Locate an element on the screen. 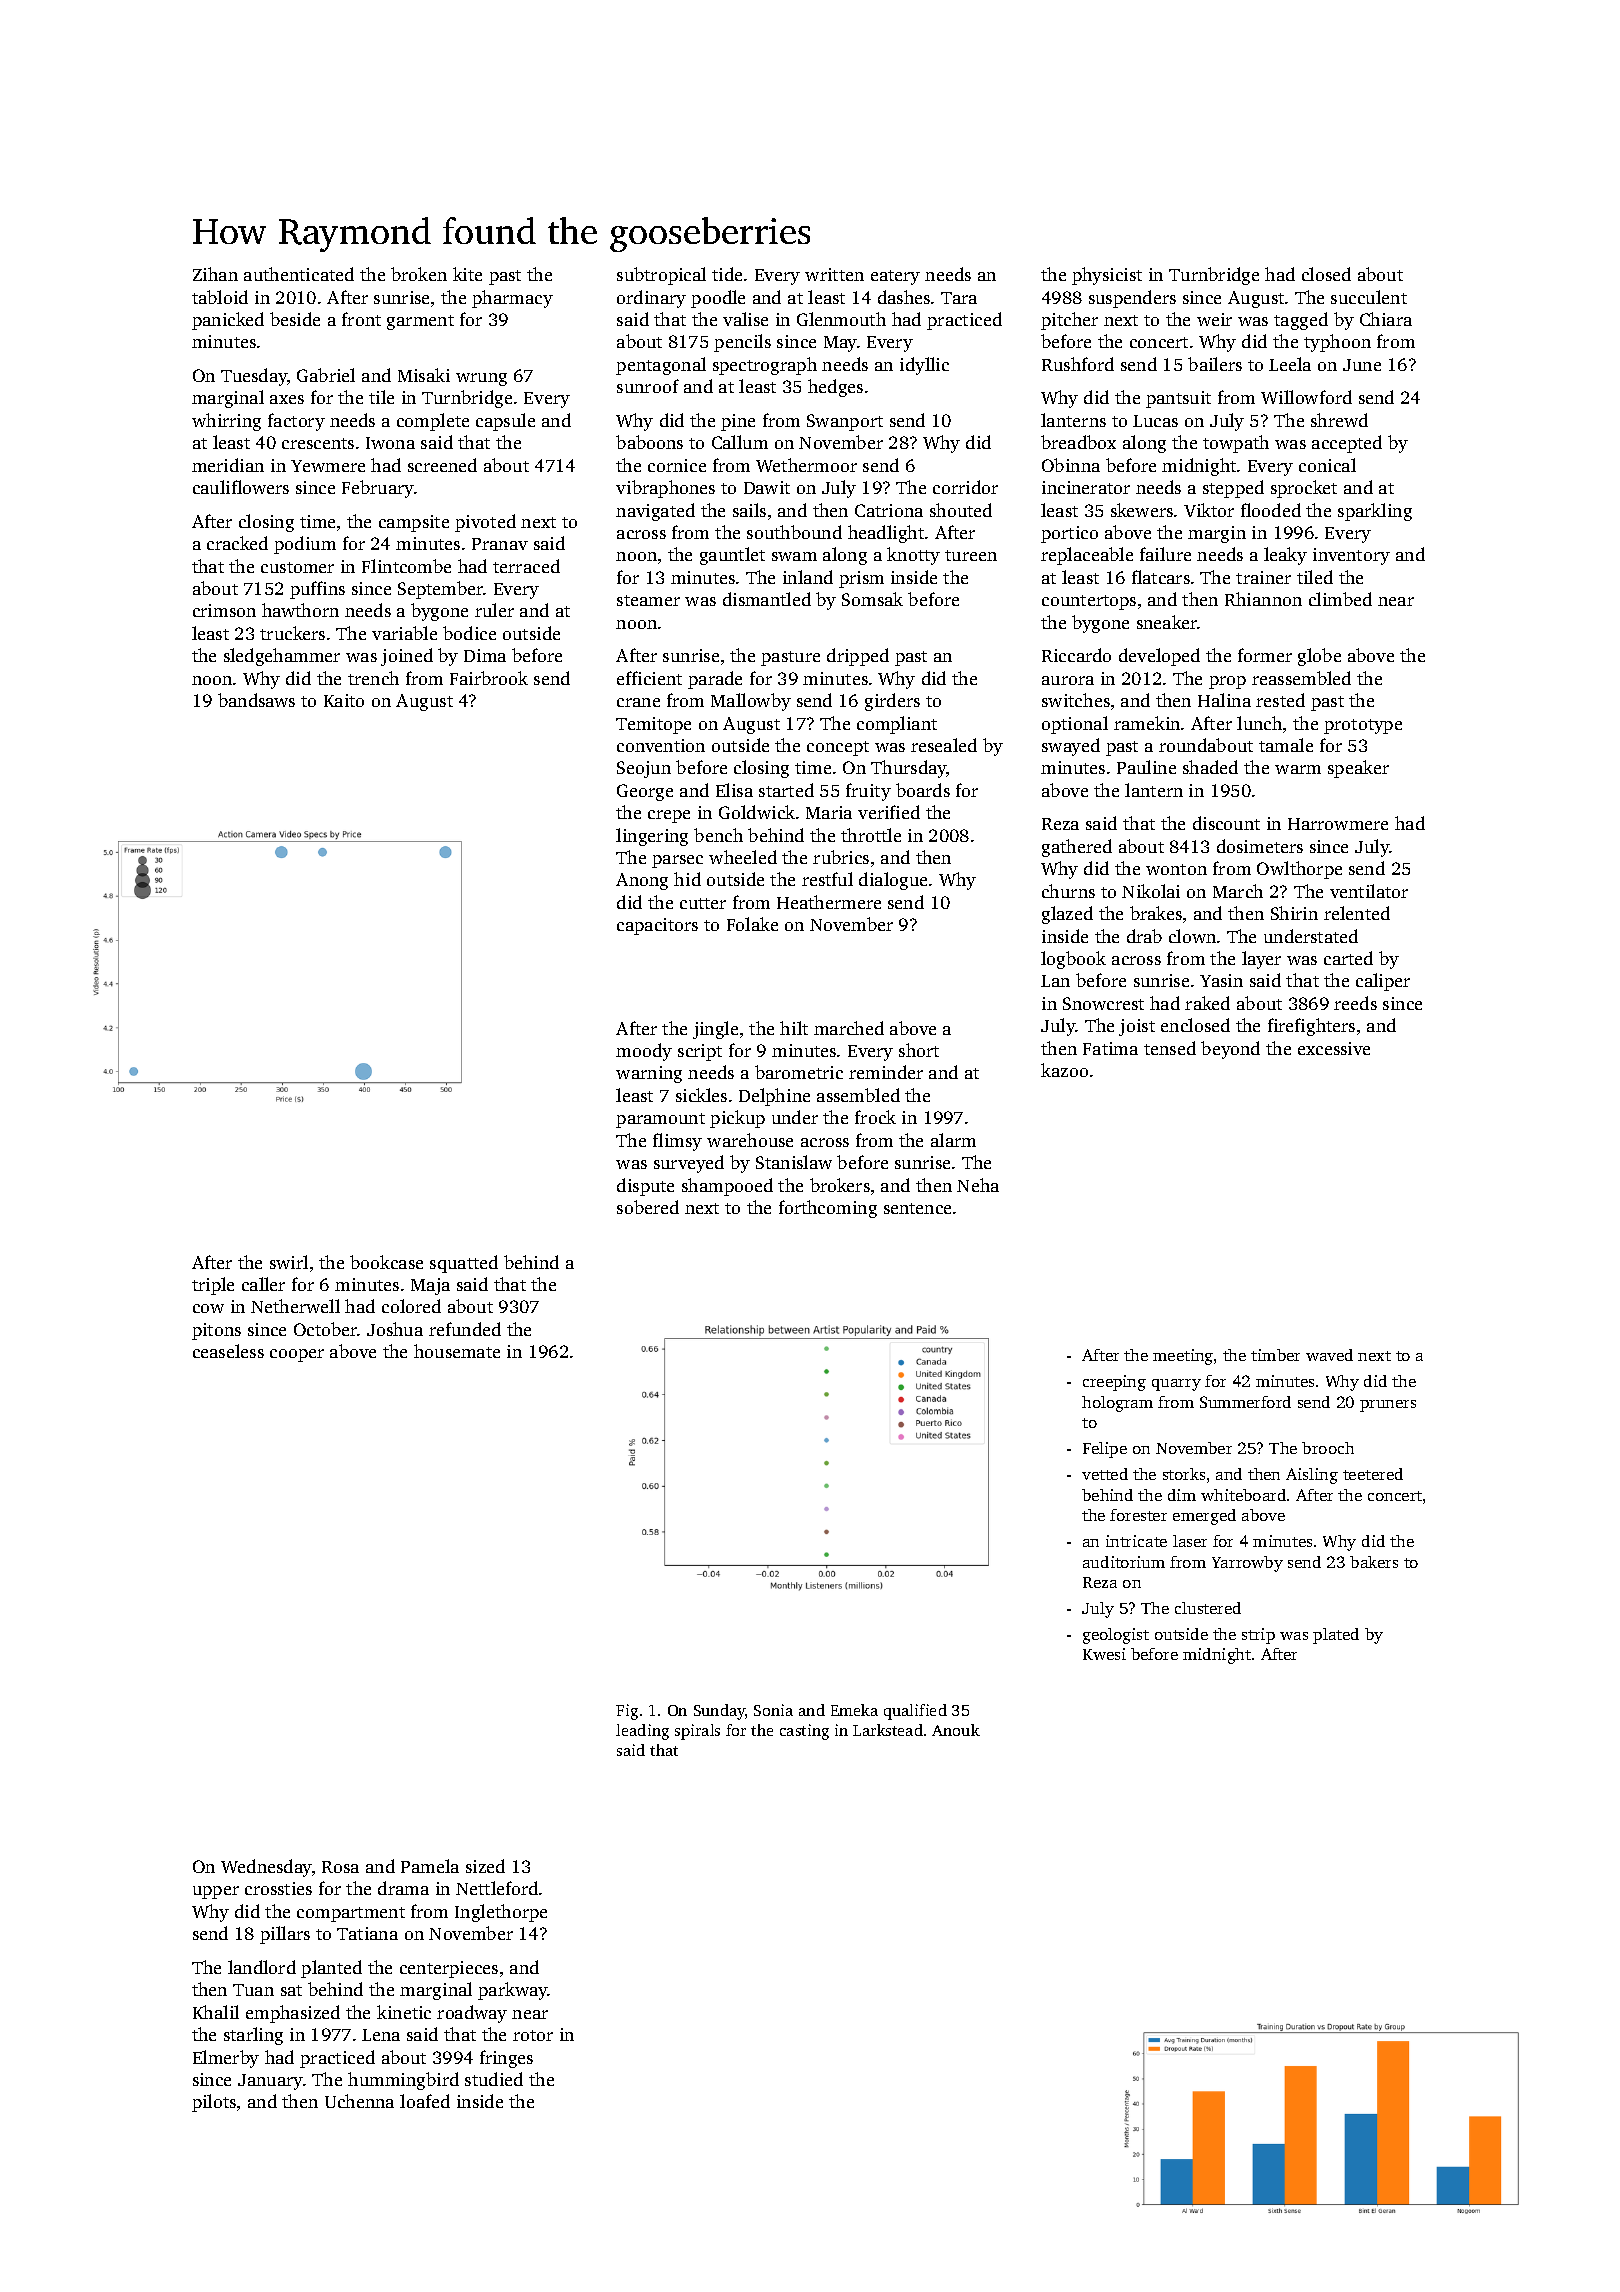  tide is located at coordinates (727, 274).
